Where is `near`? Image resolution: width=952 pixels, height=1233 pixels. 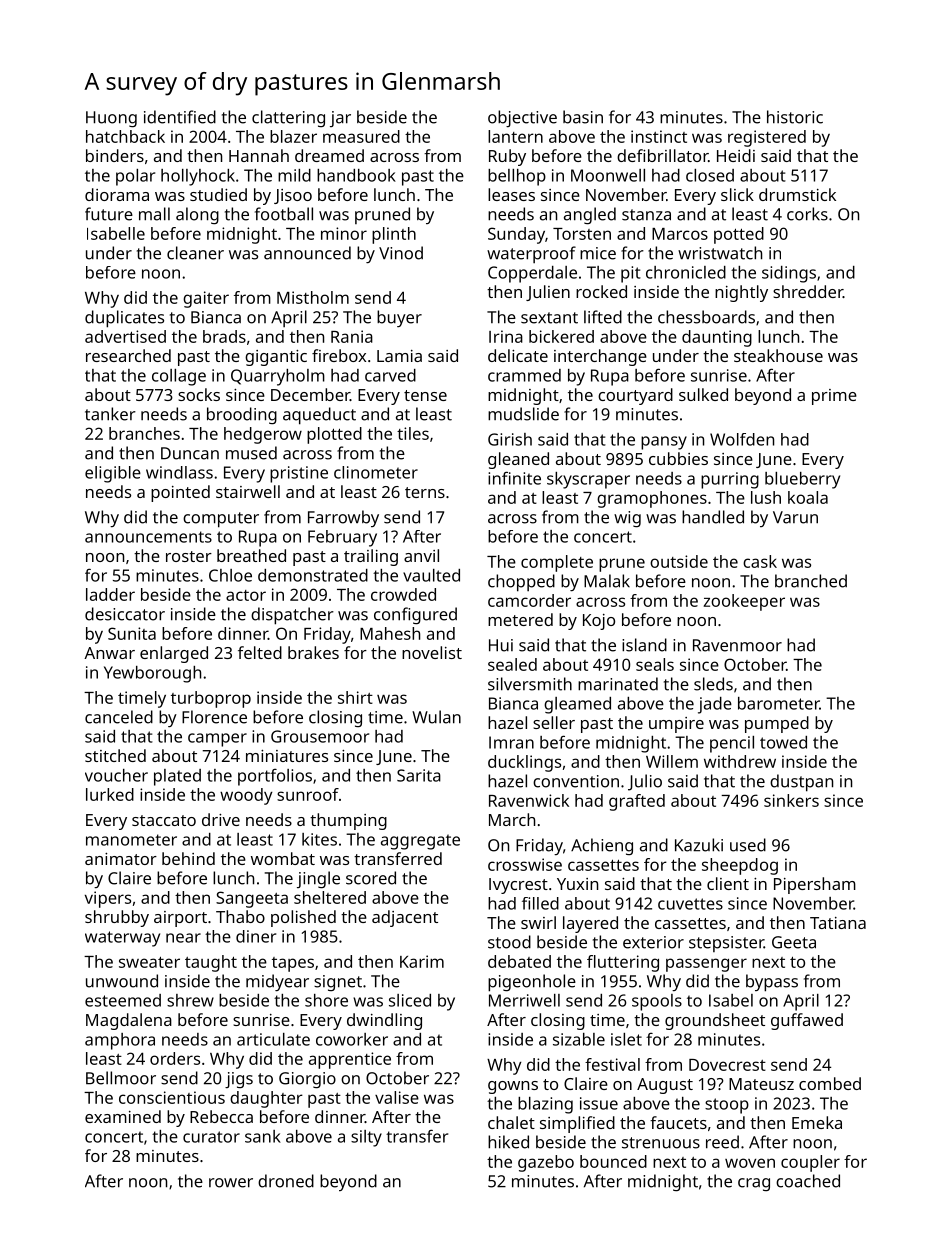
near is located at coordinates (183, 938).
